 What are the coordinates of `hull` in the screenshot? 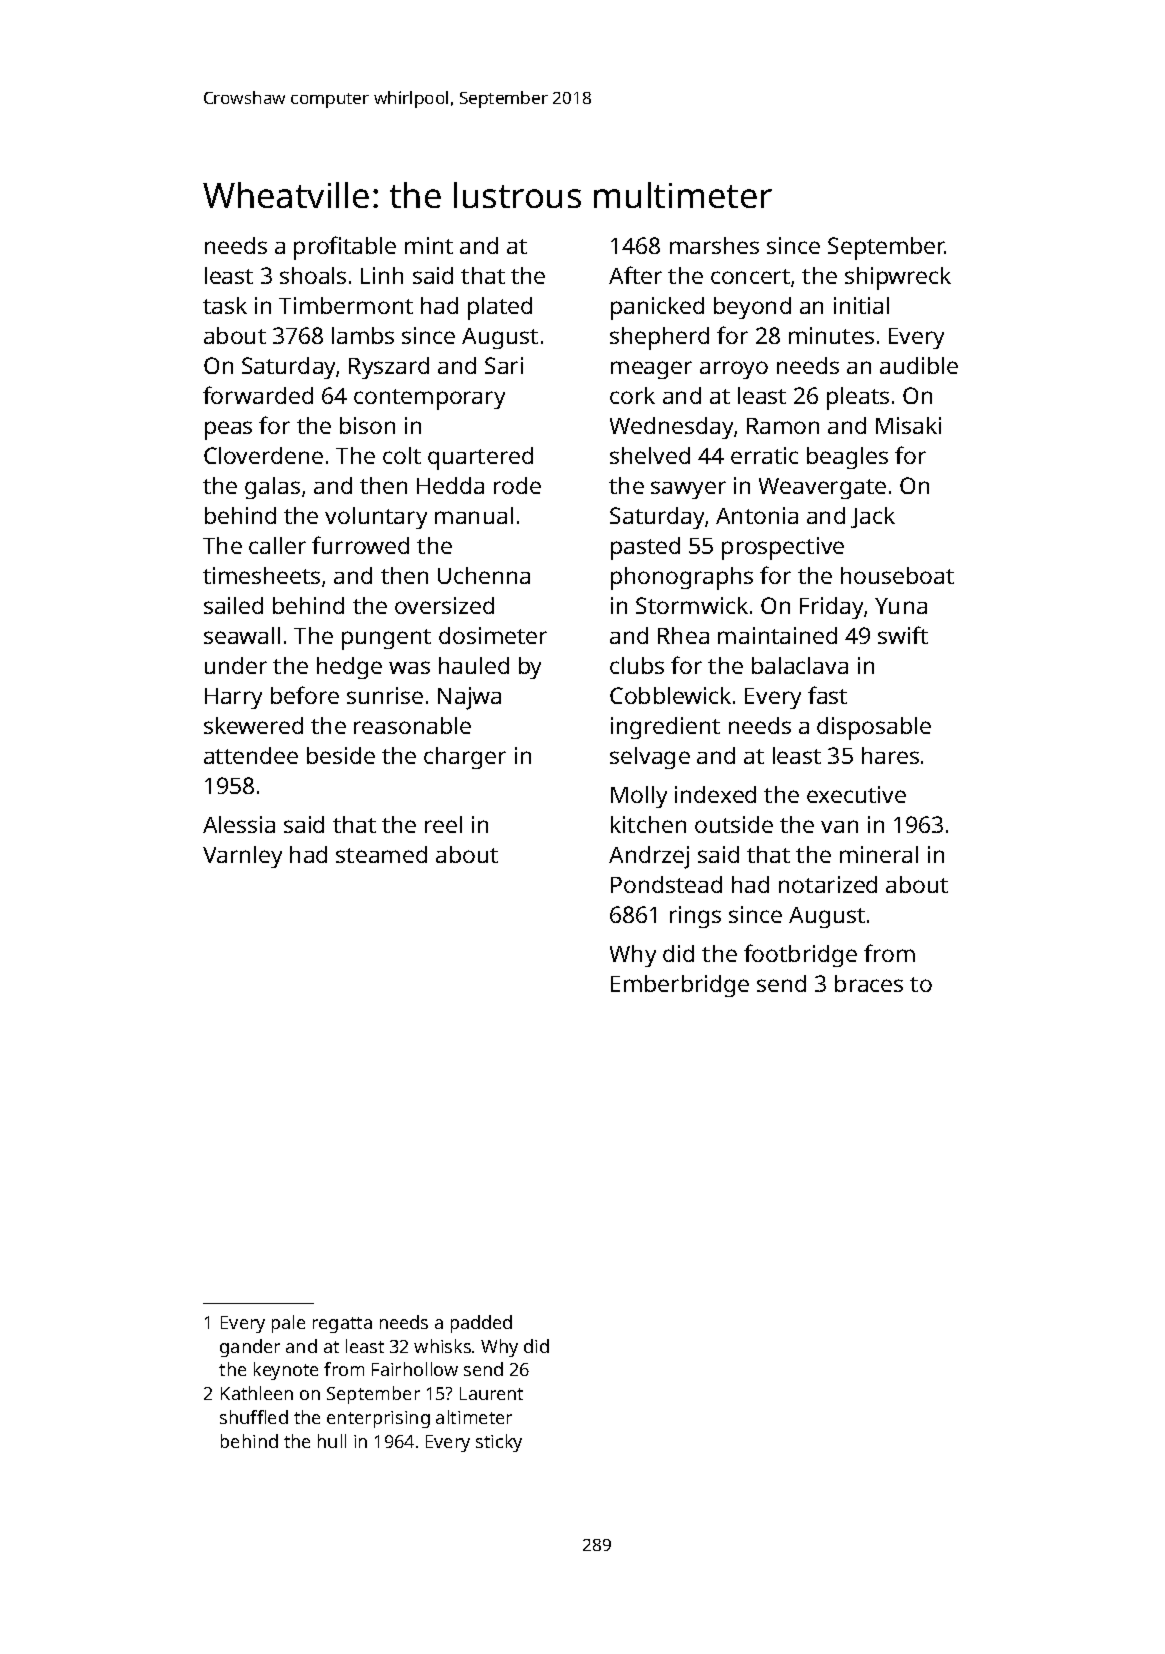 It's located at (332, 1441).
